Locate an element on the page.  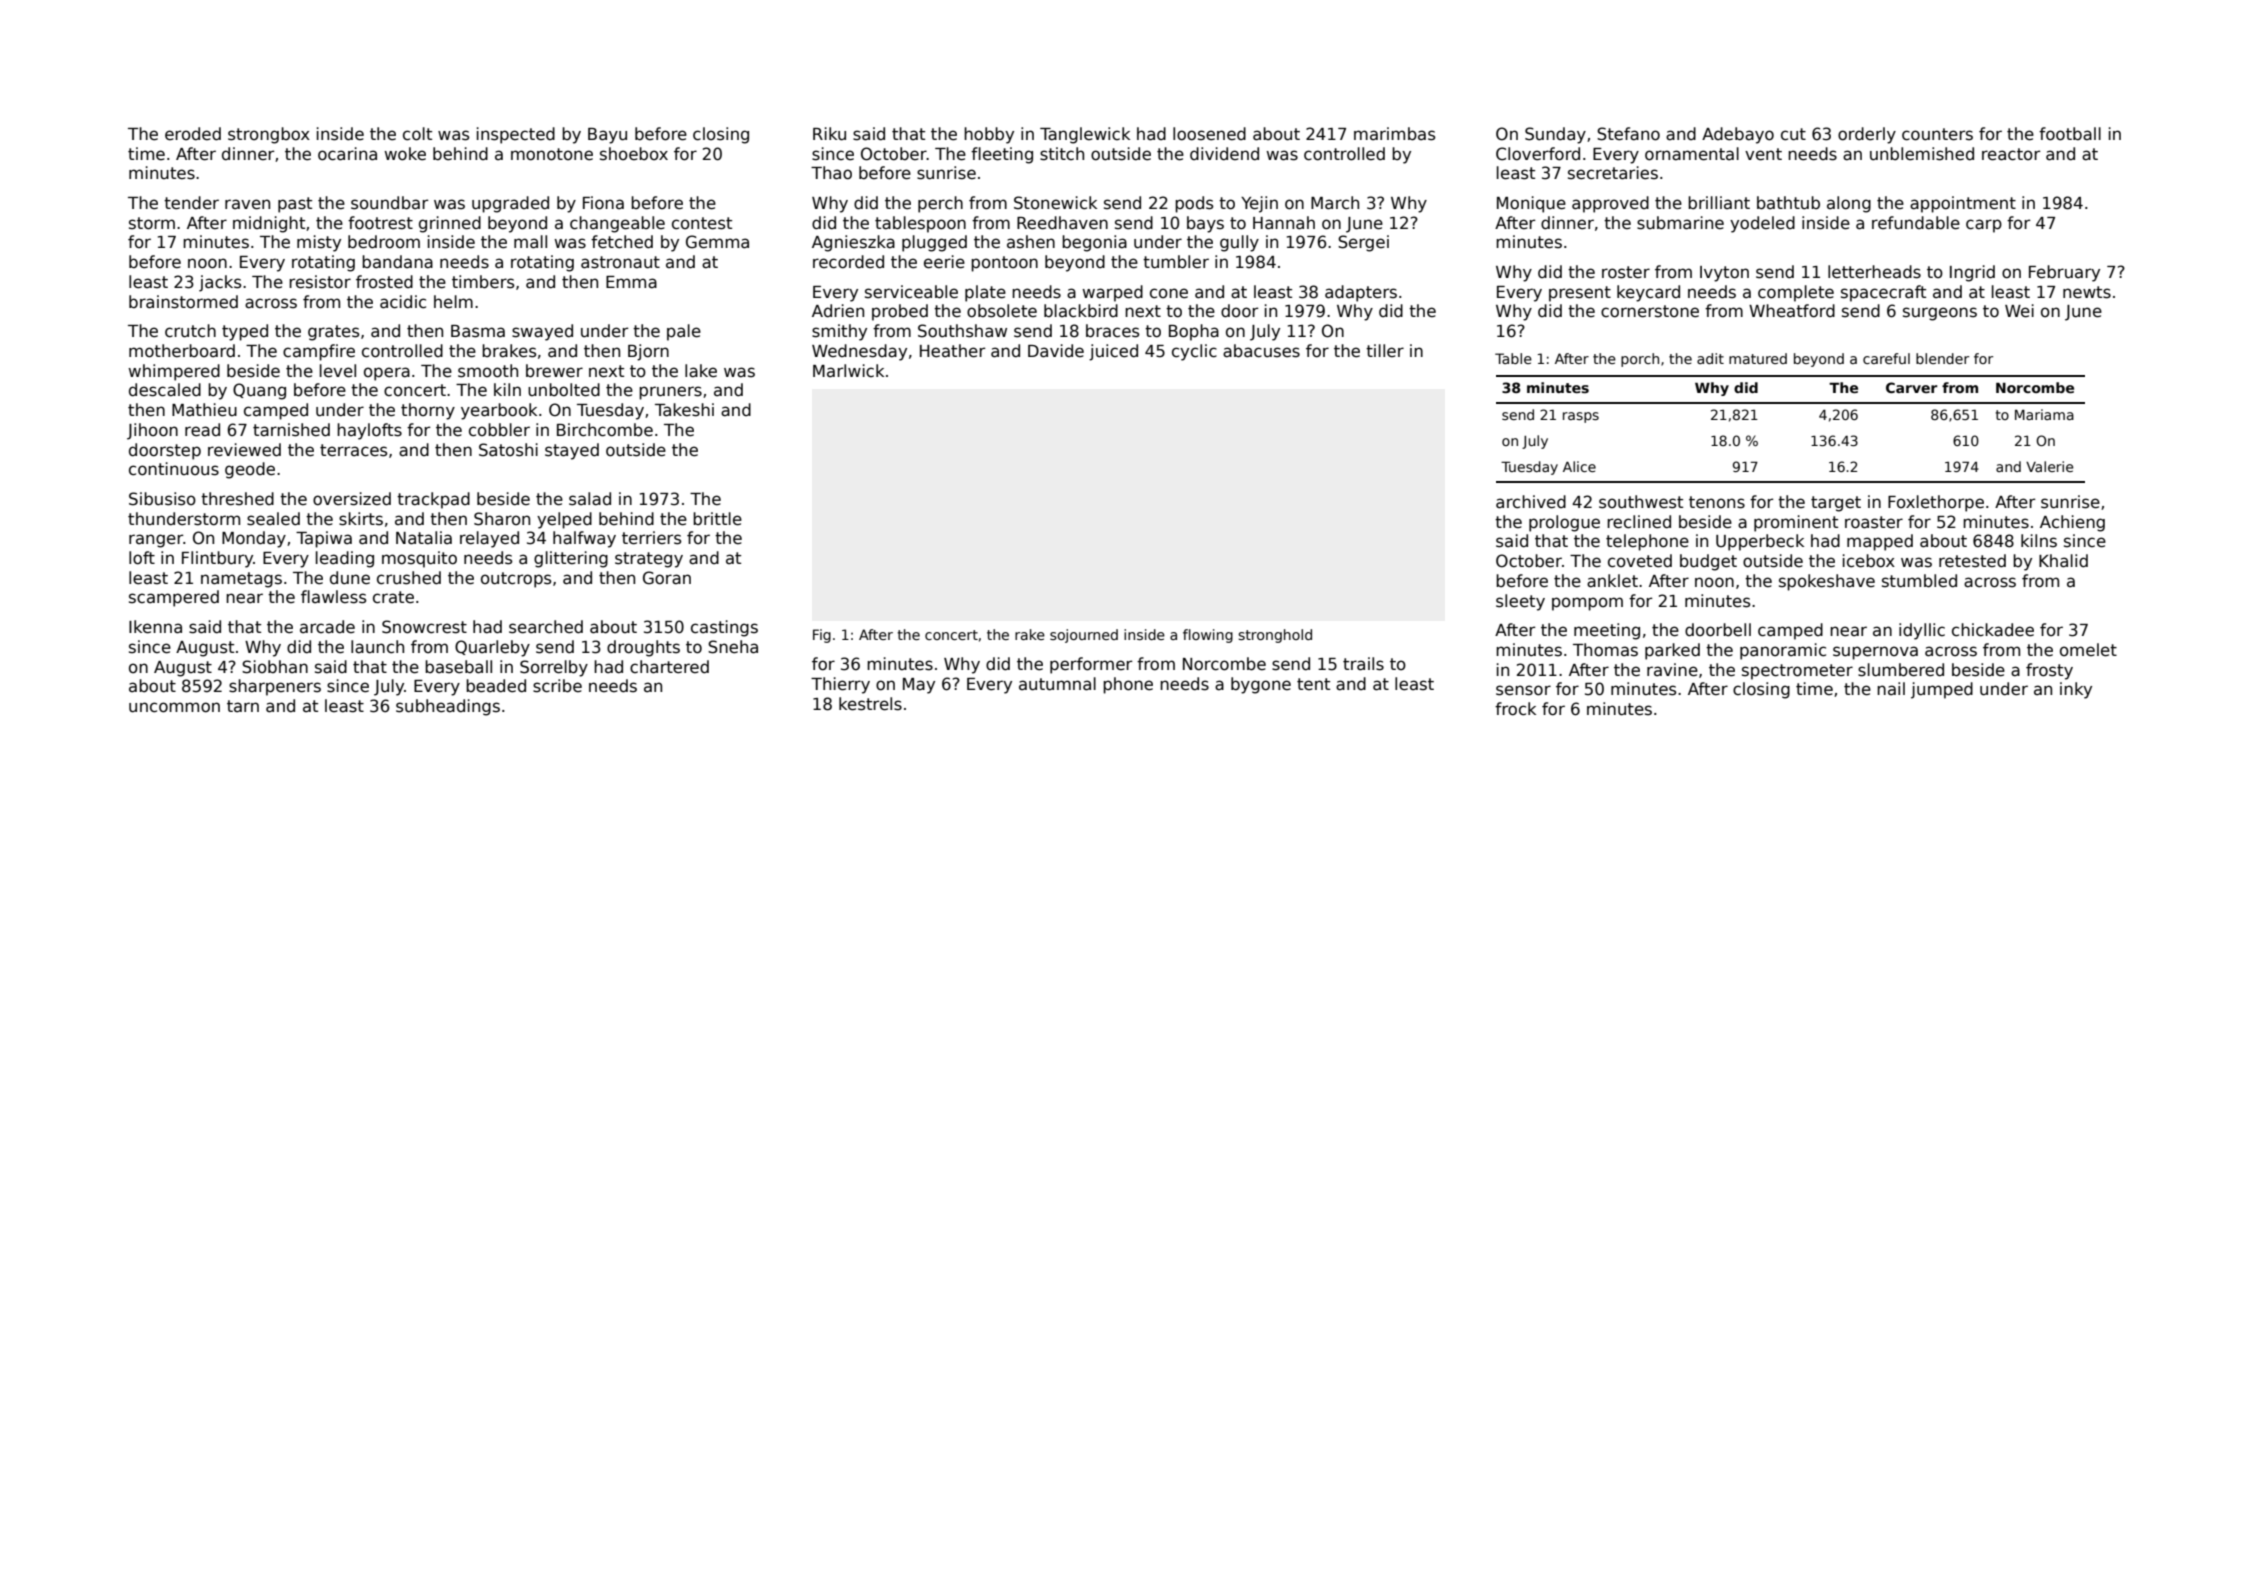
Fiona is located at coordinates (603, 203).
